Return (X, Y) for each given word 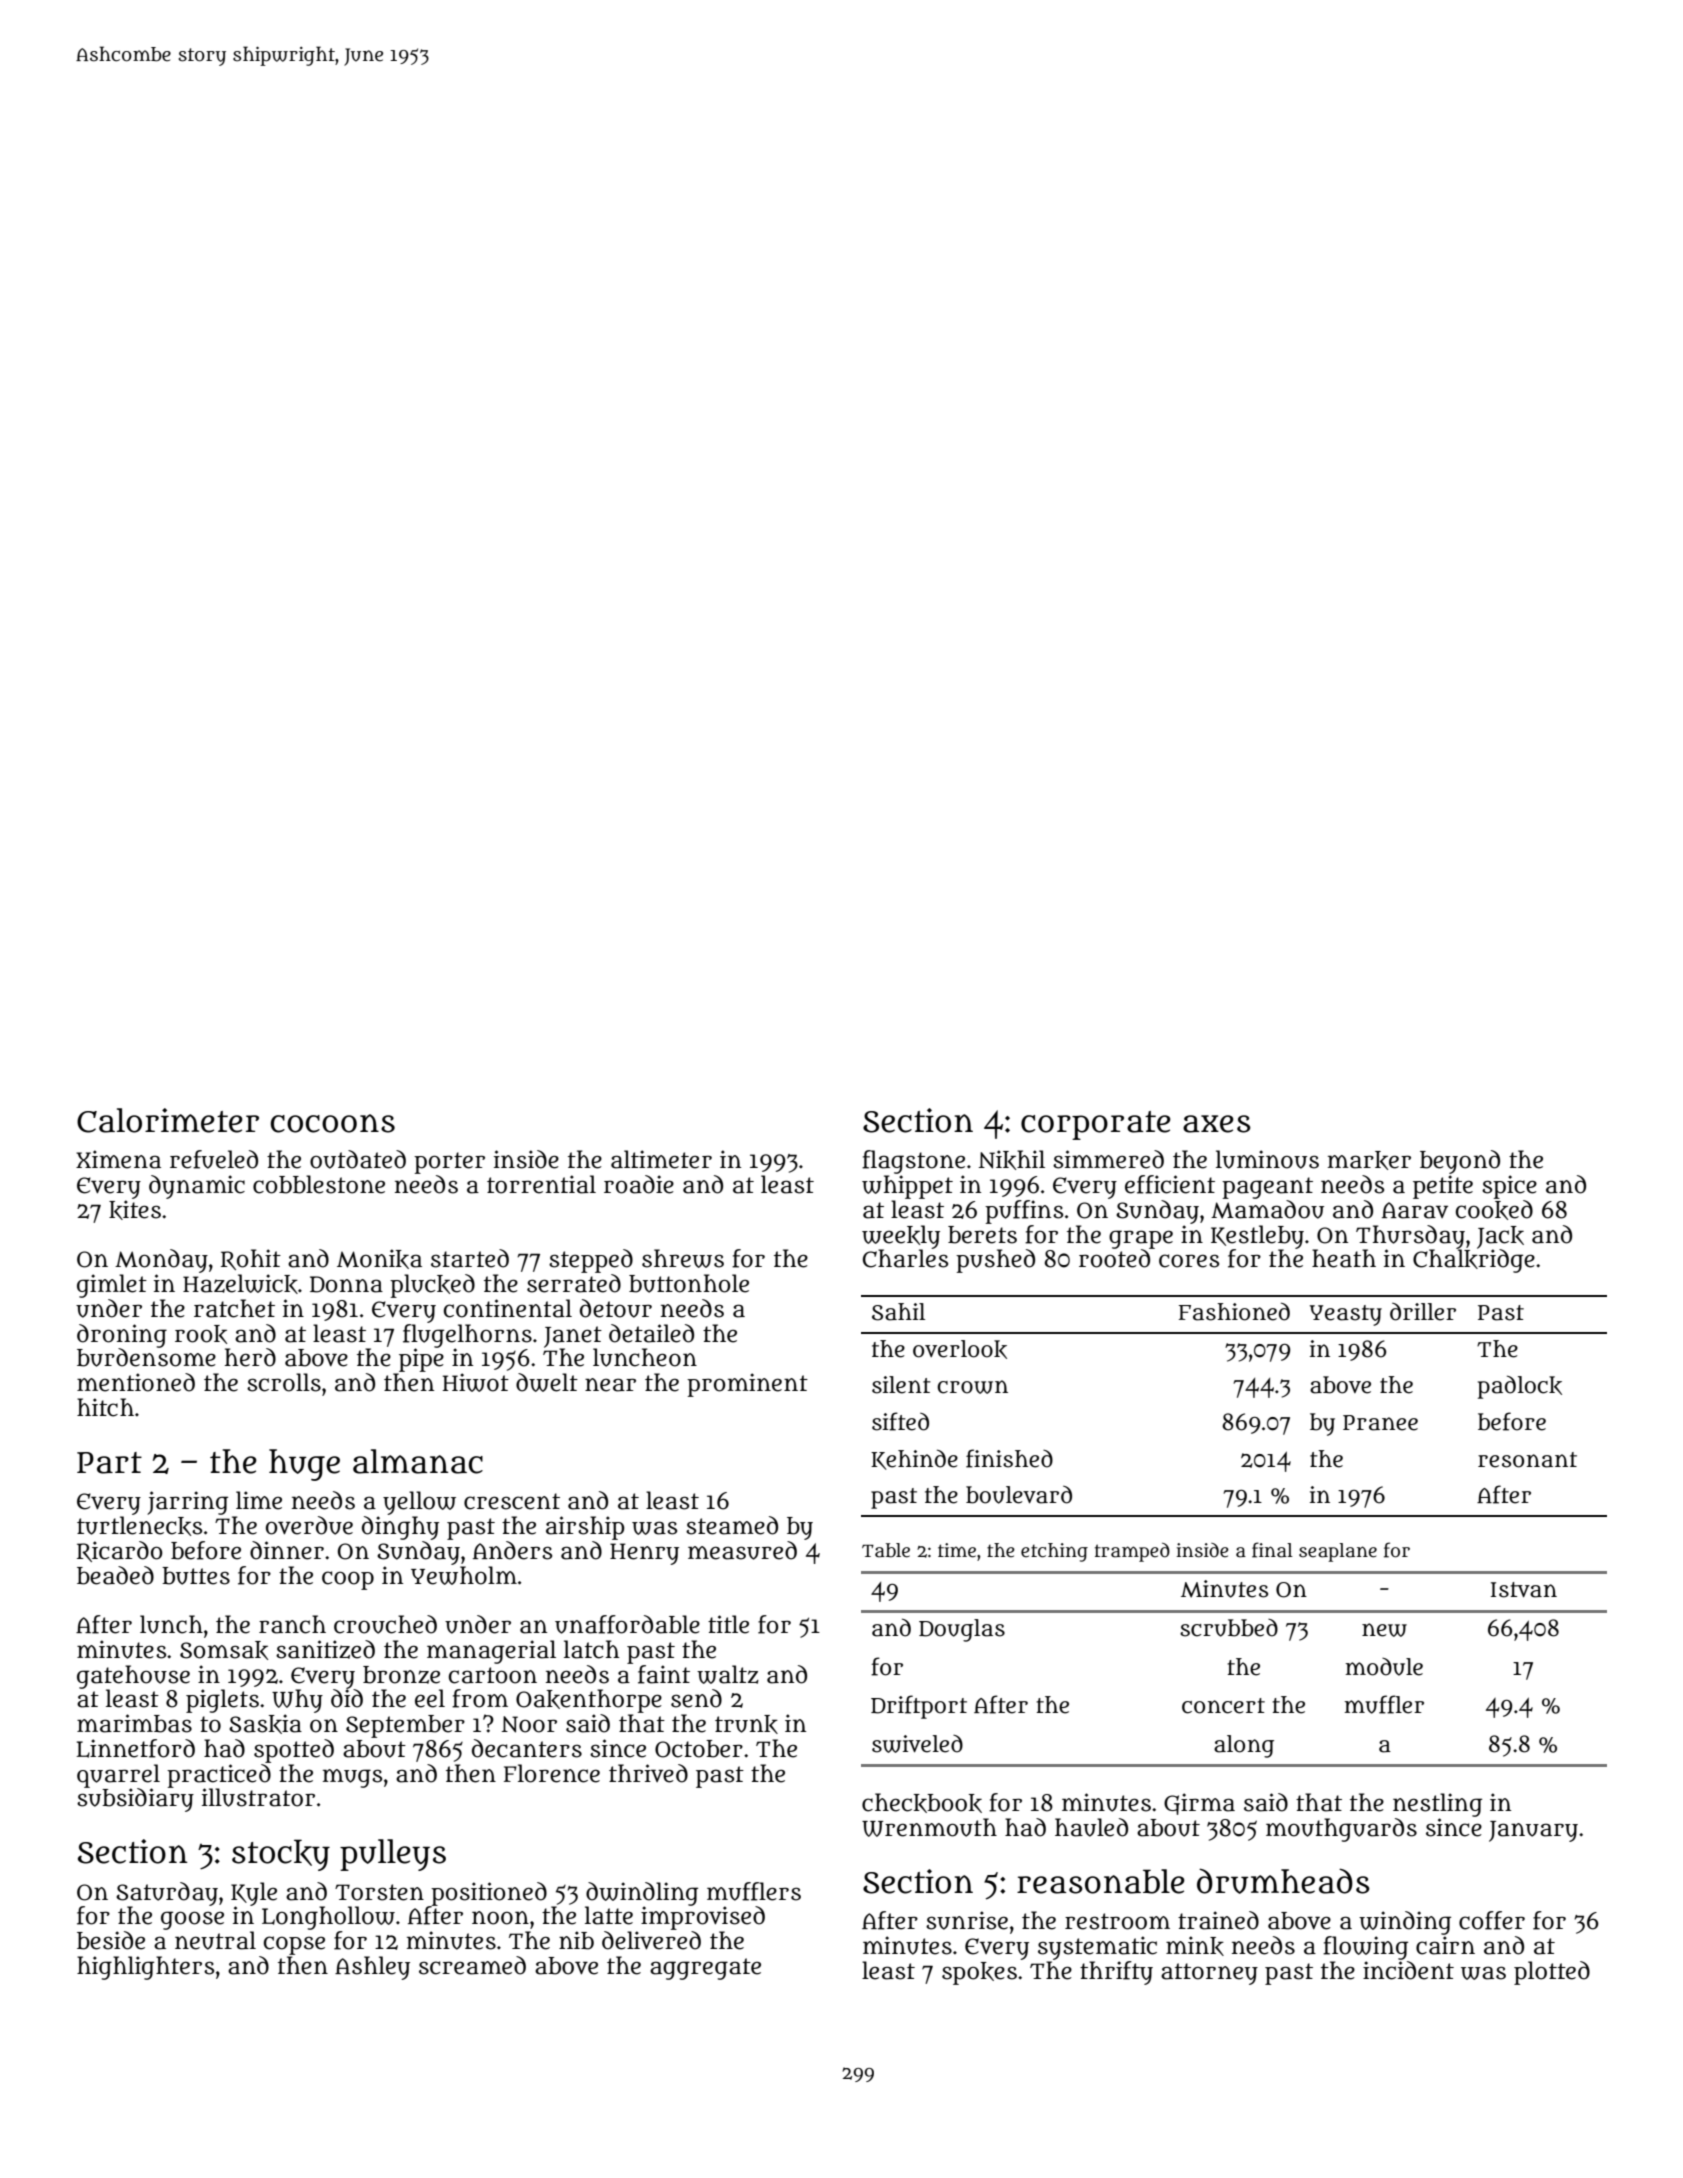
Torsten (379, 1892)
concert (1223, 1706)
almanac (418, 1461)
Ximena (118, 1159)
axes (1217, 1124)
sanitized (325, 1649)
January (1533, 1831)
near (610, 1385)
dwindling (642, 1894)
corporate (1096, 1125)
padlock (1520, 1387)
